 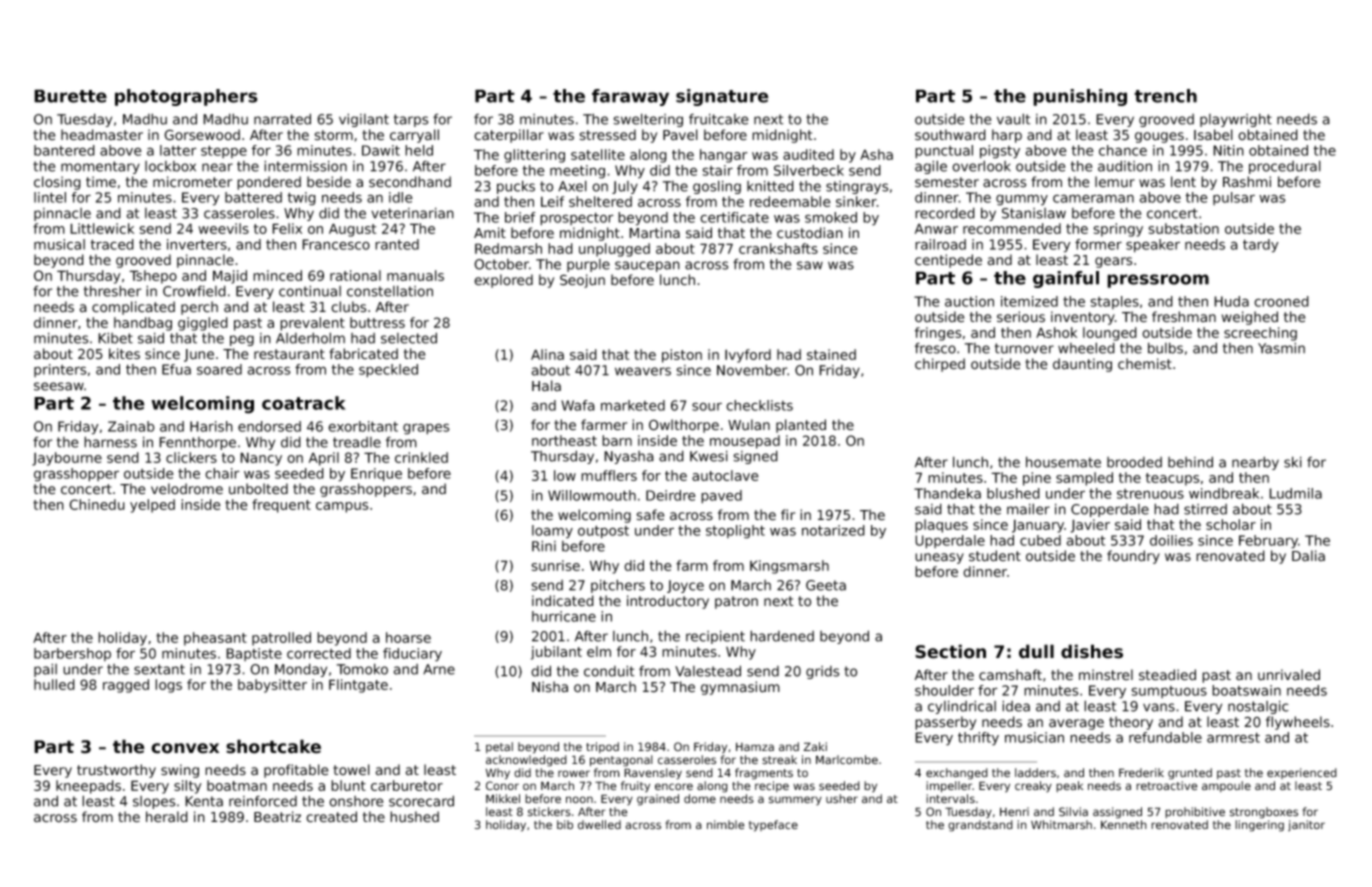 I want to click on photographers, so click(x=186, y=97).
